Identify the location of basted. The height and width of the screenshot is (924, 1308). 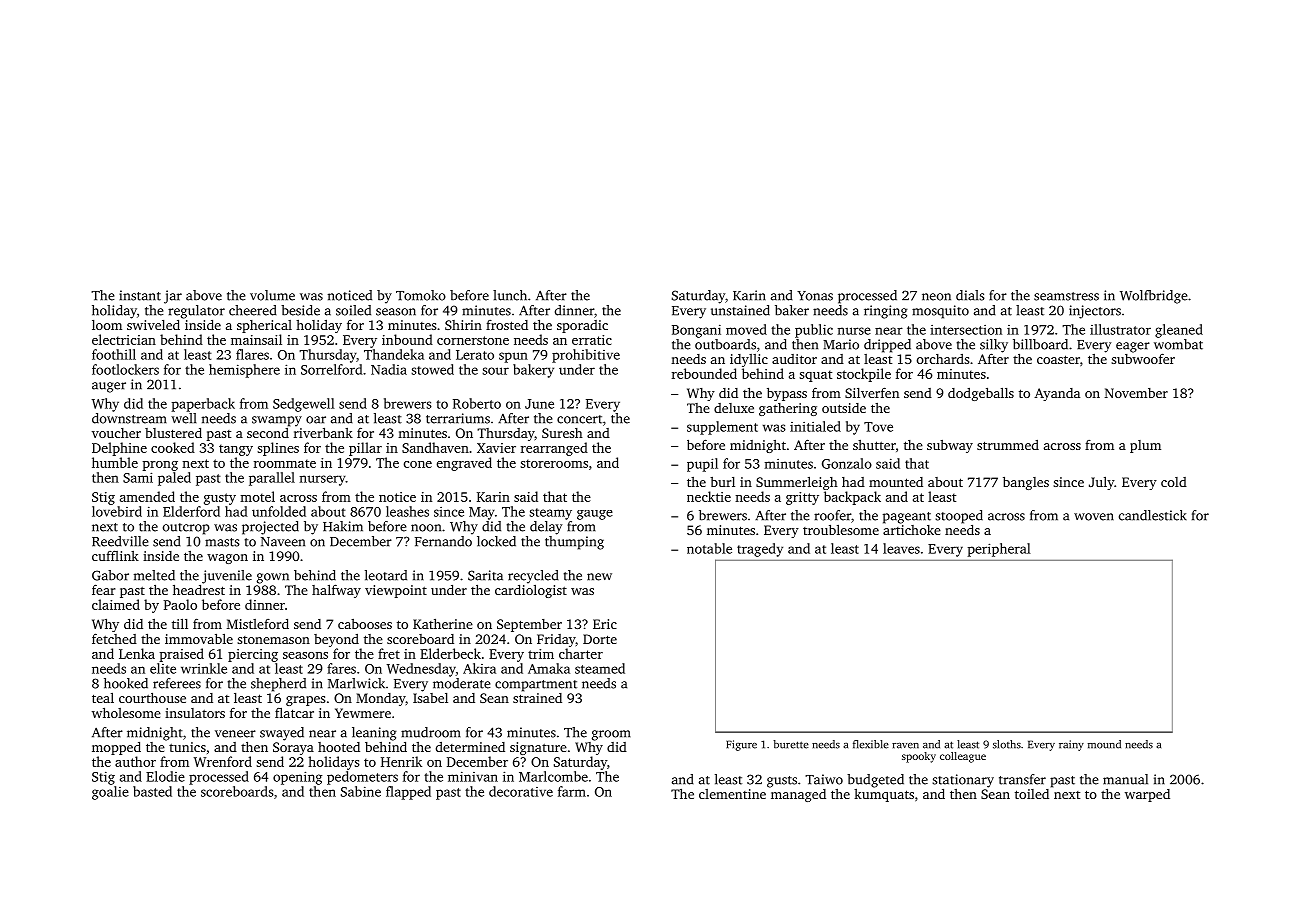
(152, 791).
